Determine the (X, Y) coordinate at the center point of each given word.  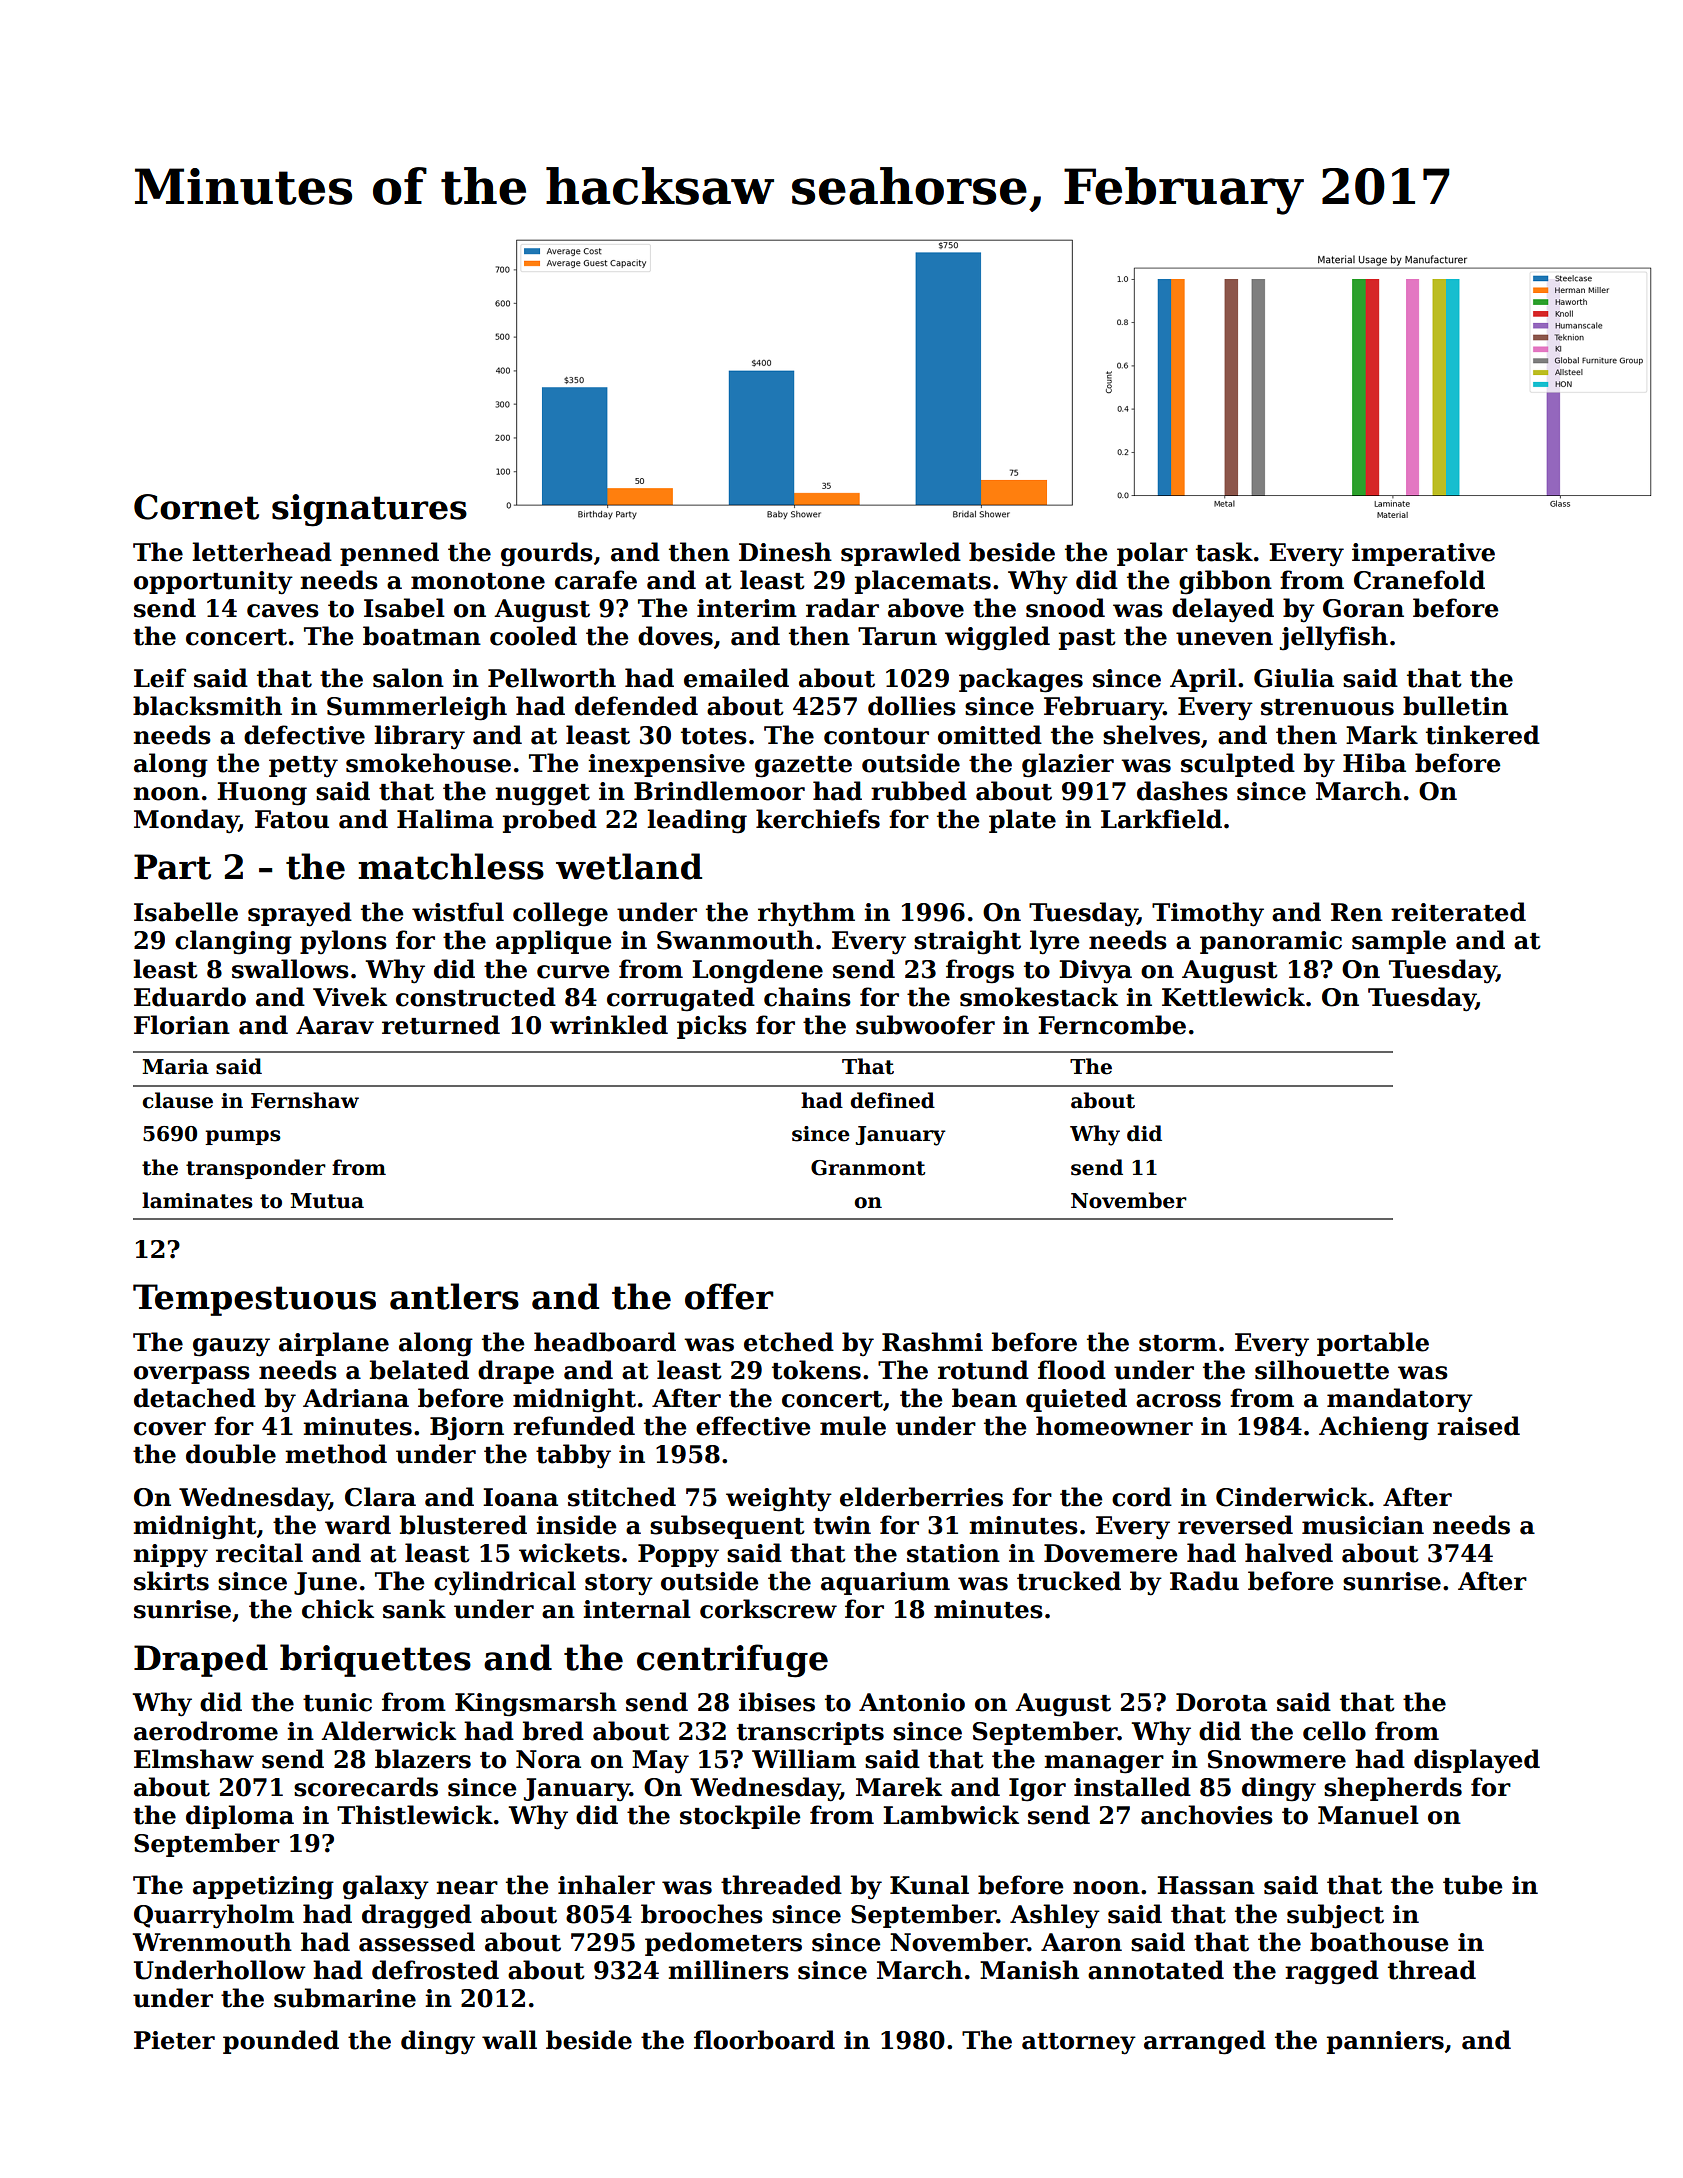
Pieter (174, 2040)
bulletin (1455, 706)
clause (178, 1100)
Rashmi (932, 1342)
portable (1373, 1344)
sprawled (901, 554)
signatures (369, 510)
